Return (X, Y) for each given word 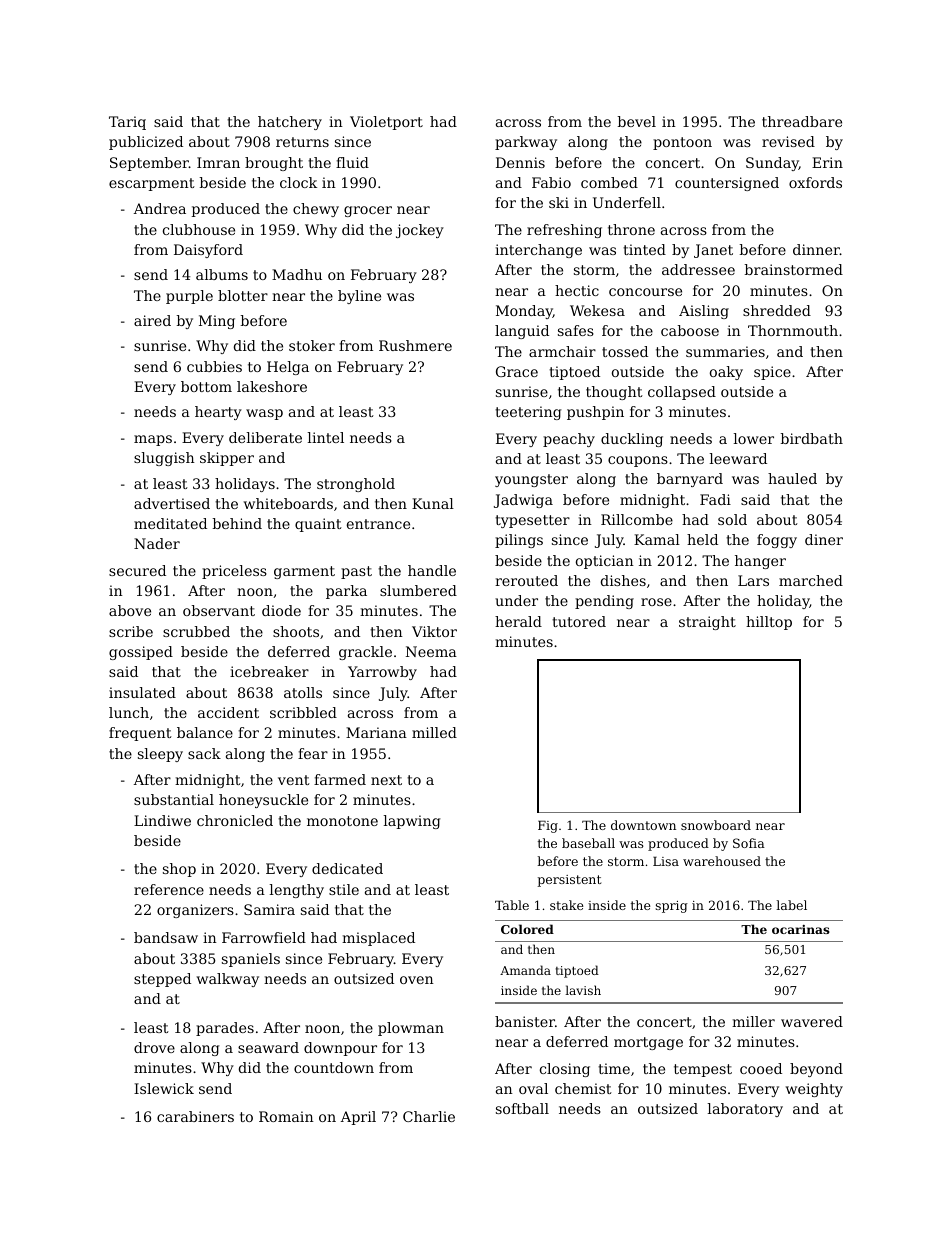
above (130, 610)
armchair (562, 351)
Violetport (386, 123)
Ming (217, 322)
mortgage (648, 1043)
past (356, 572)
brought (274, 164)
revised (788, 141)
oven (417, 980)
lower (754, 438)
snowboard (716, 825)
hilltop (769, 623)
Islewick (164, 1088)
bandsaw (166, 937)
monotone (342, 821)
